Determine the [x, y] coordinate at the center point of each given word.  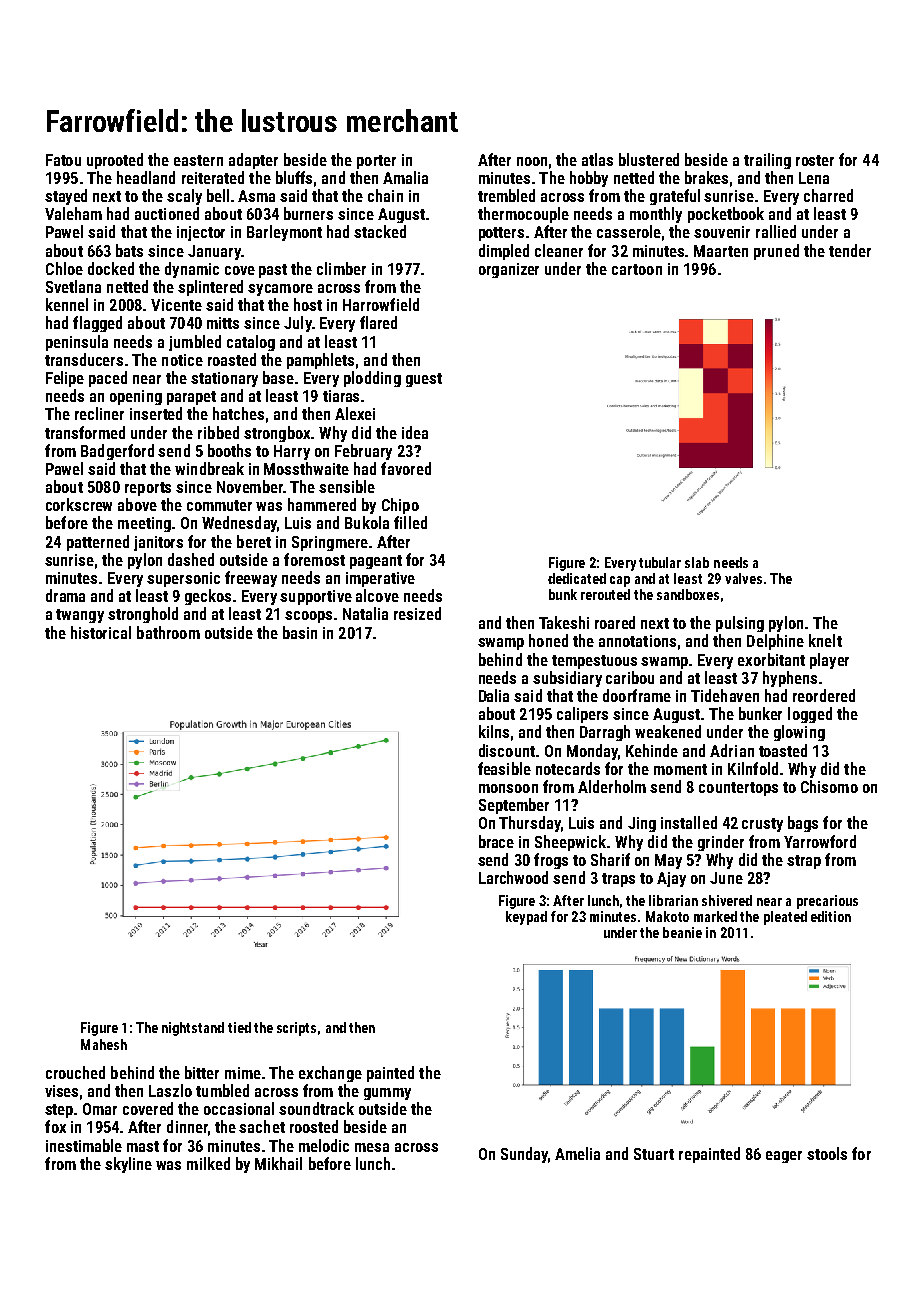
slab [697, 562]
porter [376, 162]
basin [300, 632]
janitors [158, 543]
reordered [824, 695]
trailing [767, 161]
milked [208, 1163]
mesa [372, 1147]
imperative [380, 579]
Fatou [63, 160]
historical [101, 632]
